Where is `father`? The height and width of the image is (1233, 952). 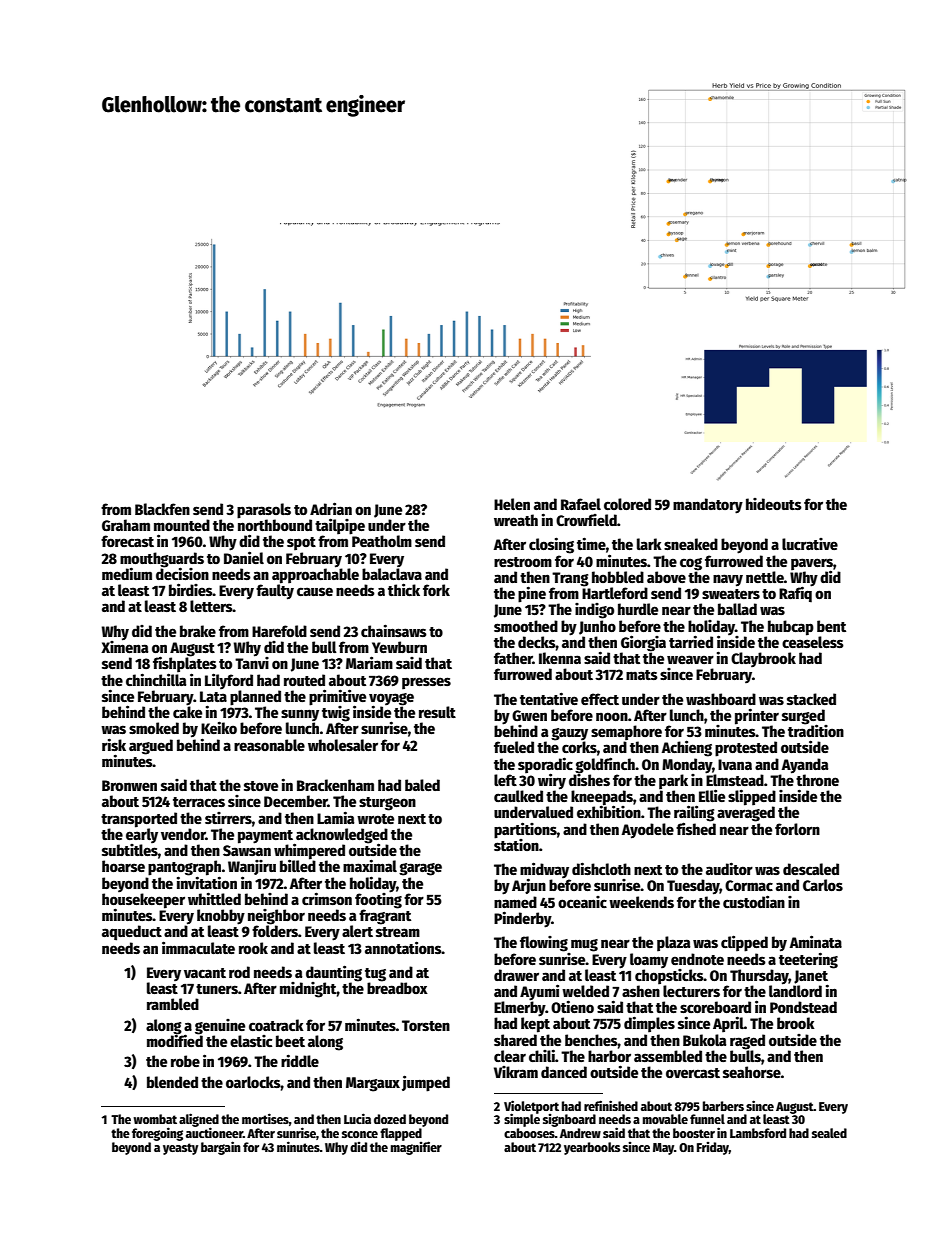
father is located at coordinates (513, 658).
